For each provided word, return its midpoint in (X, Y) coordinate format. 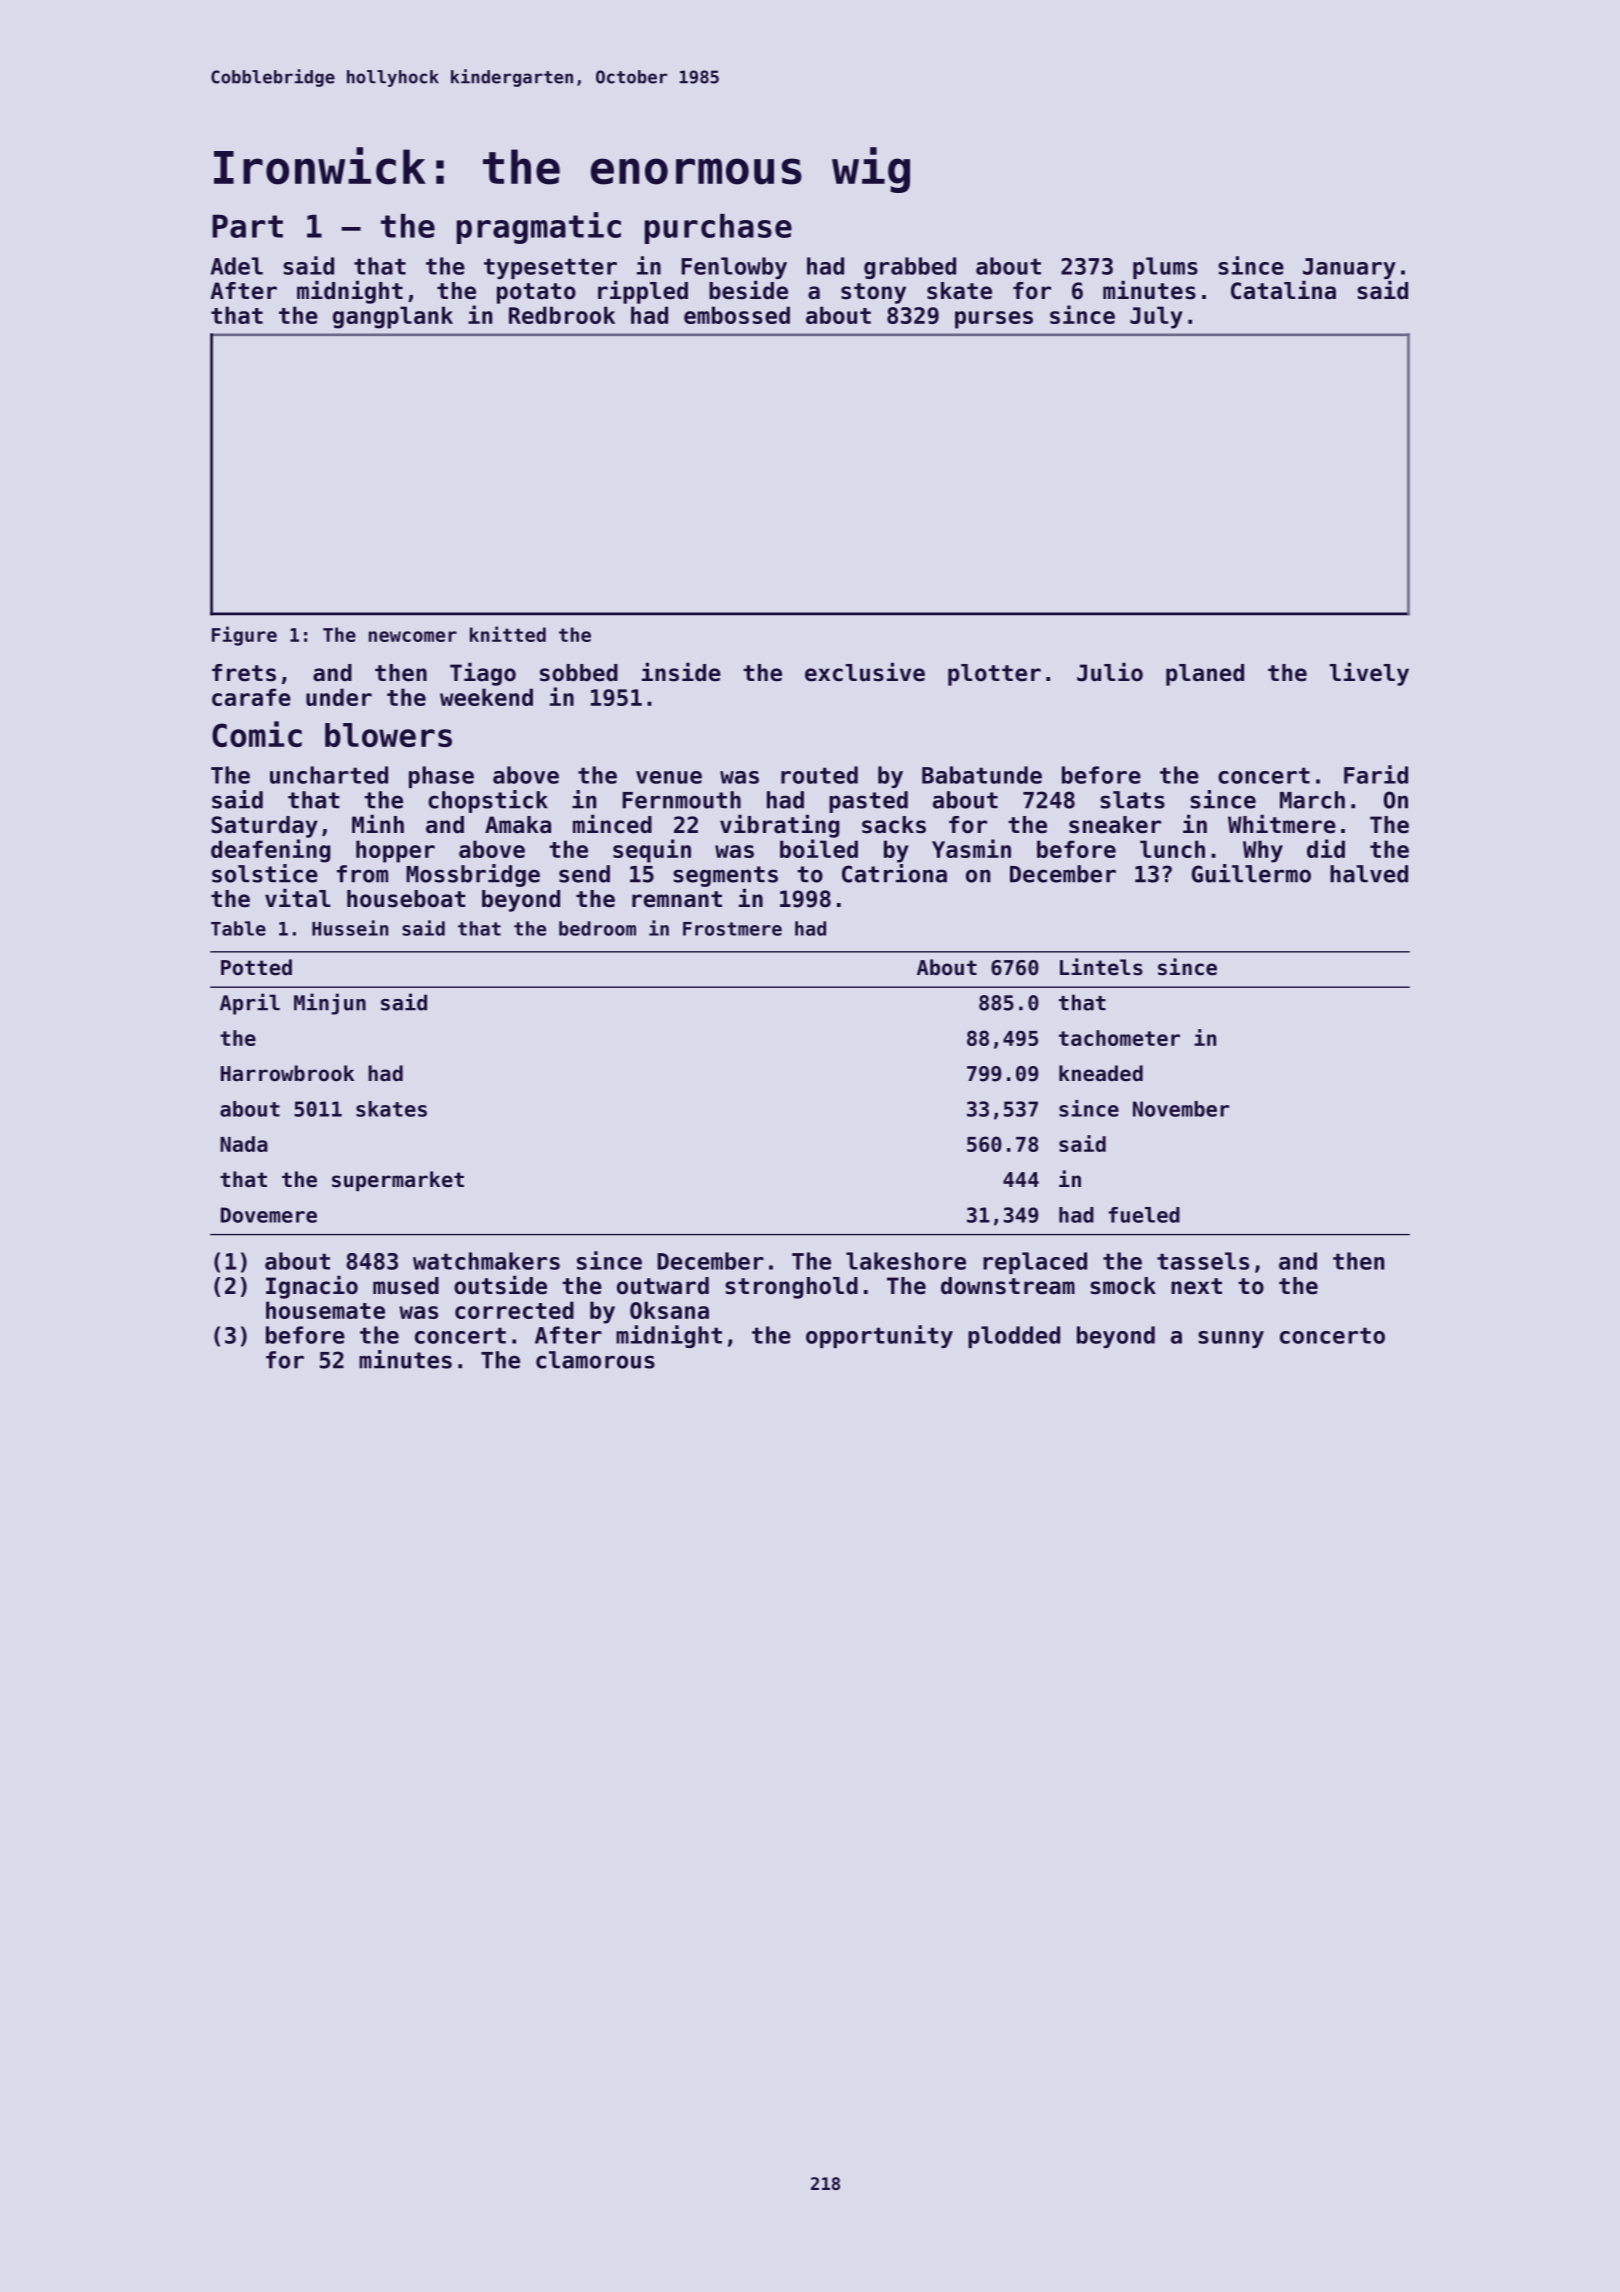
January (1349, 268)
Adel (237, 266)
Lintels (1101, 967)
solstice (265, 873)
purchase (718, 229)
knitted (508, 634)
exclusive (865, 672)
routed (819, 775)
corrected (514, 1310)
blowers (388, 735)
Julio (1110, 672)
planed (1205, 675)
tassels (1203, 1261)
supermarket (398, 1181)
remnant (677, 899)
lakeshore (906, 1261)
